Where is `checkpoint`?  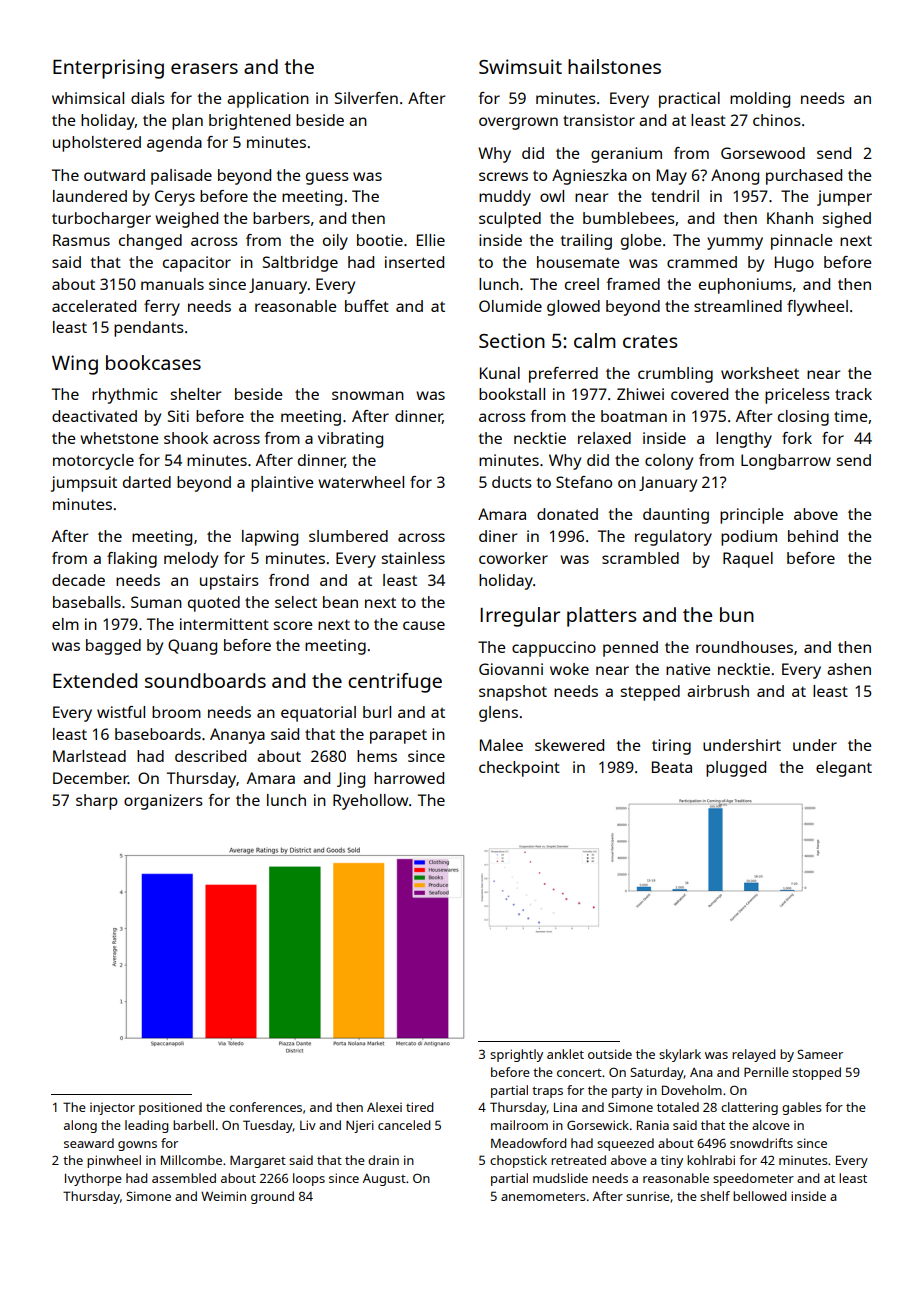
checkpoint is located at coordinates (519, 769).
